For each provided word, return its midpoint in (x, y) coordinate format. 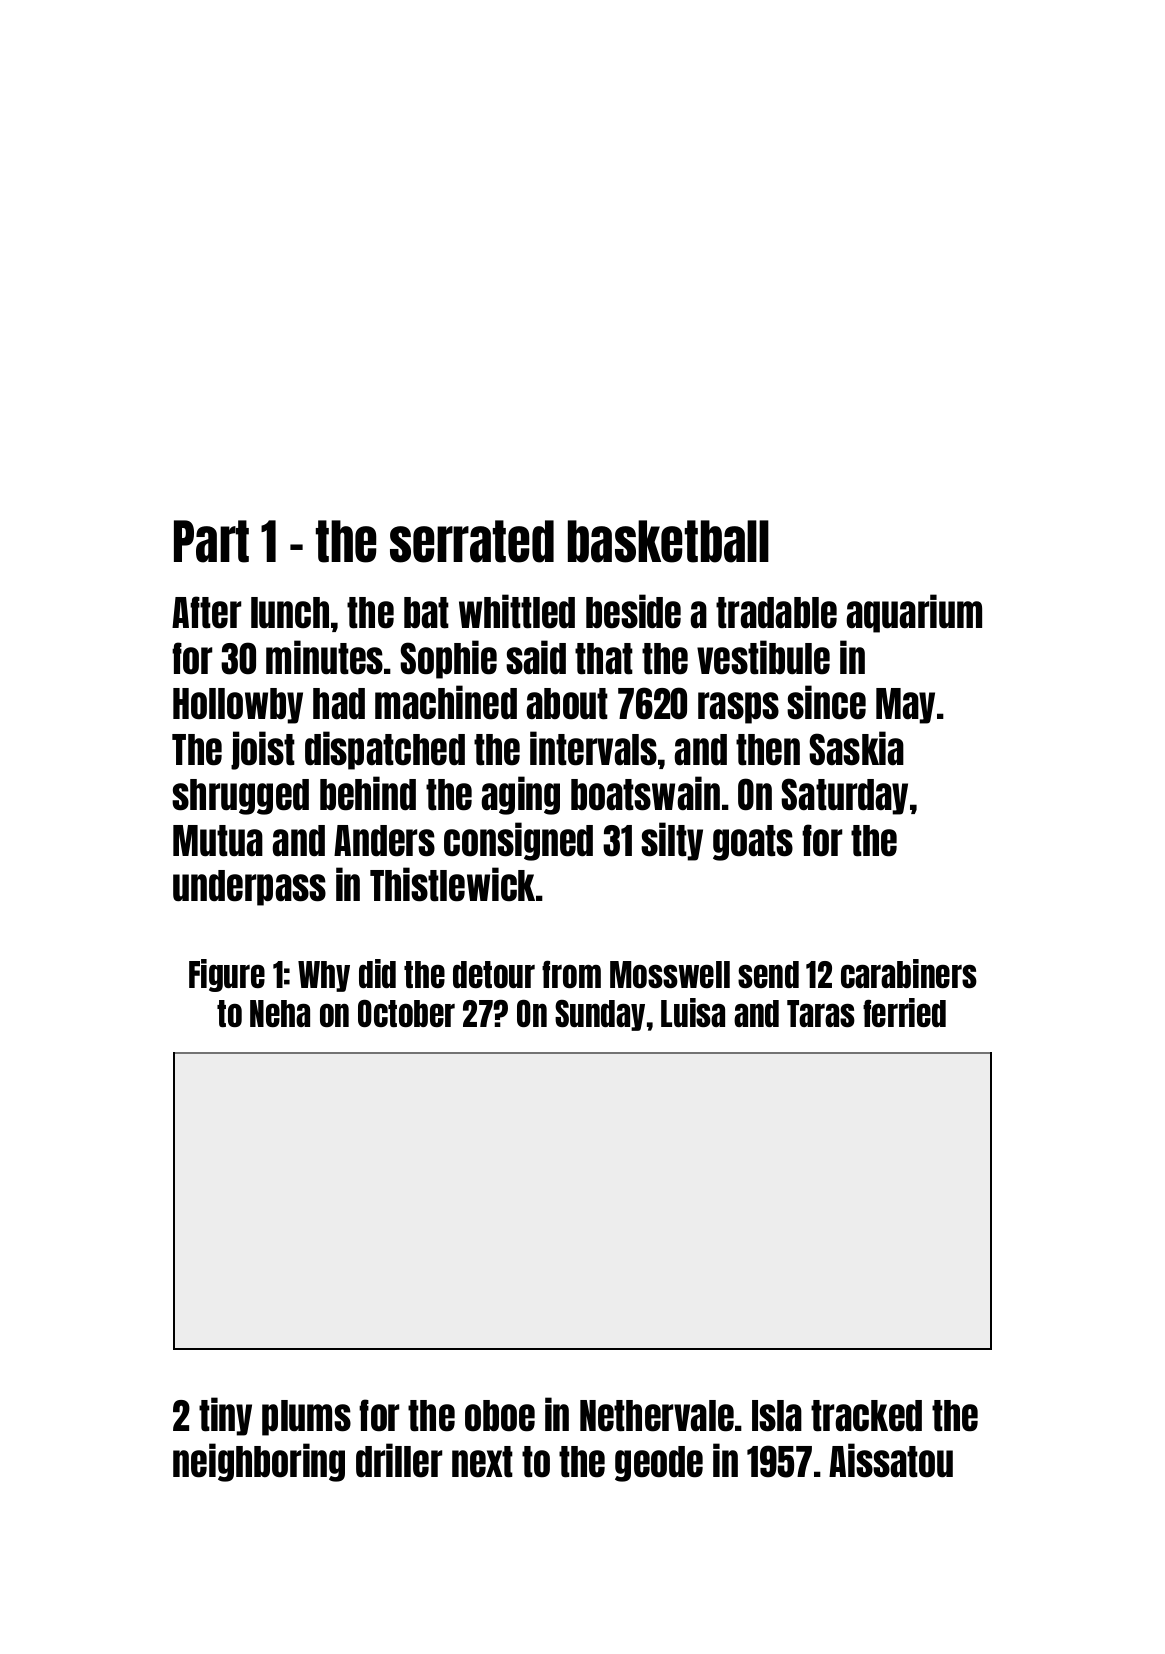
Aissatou (891, 1460)
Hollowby (238, 706)
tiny (225, 1416)
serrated (472, 541)
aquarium (914, 613)
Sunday (600, 1015)
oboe (500, 1416)
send (768, 974)
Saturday (844, 796)
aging (520, 795)
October (406, 1013)
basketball (668, 541)
